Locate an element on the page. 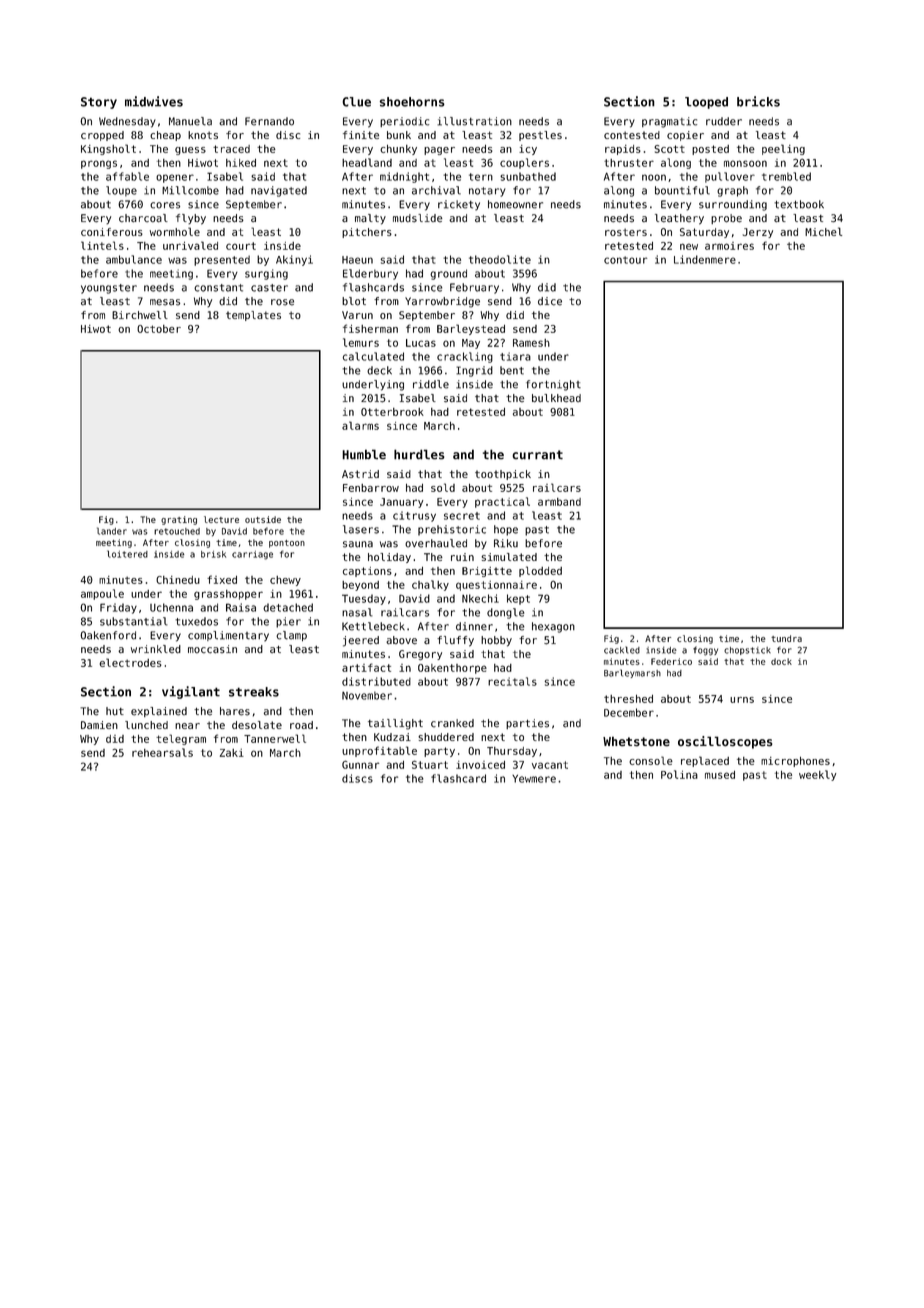 The image size is (924, 1308). charcoal is located at coordinates (143, 218).
